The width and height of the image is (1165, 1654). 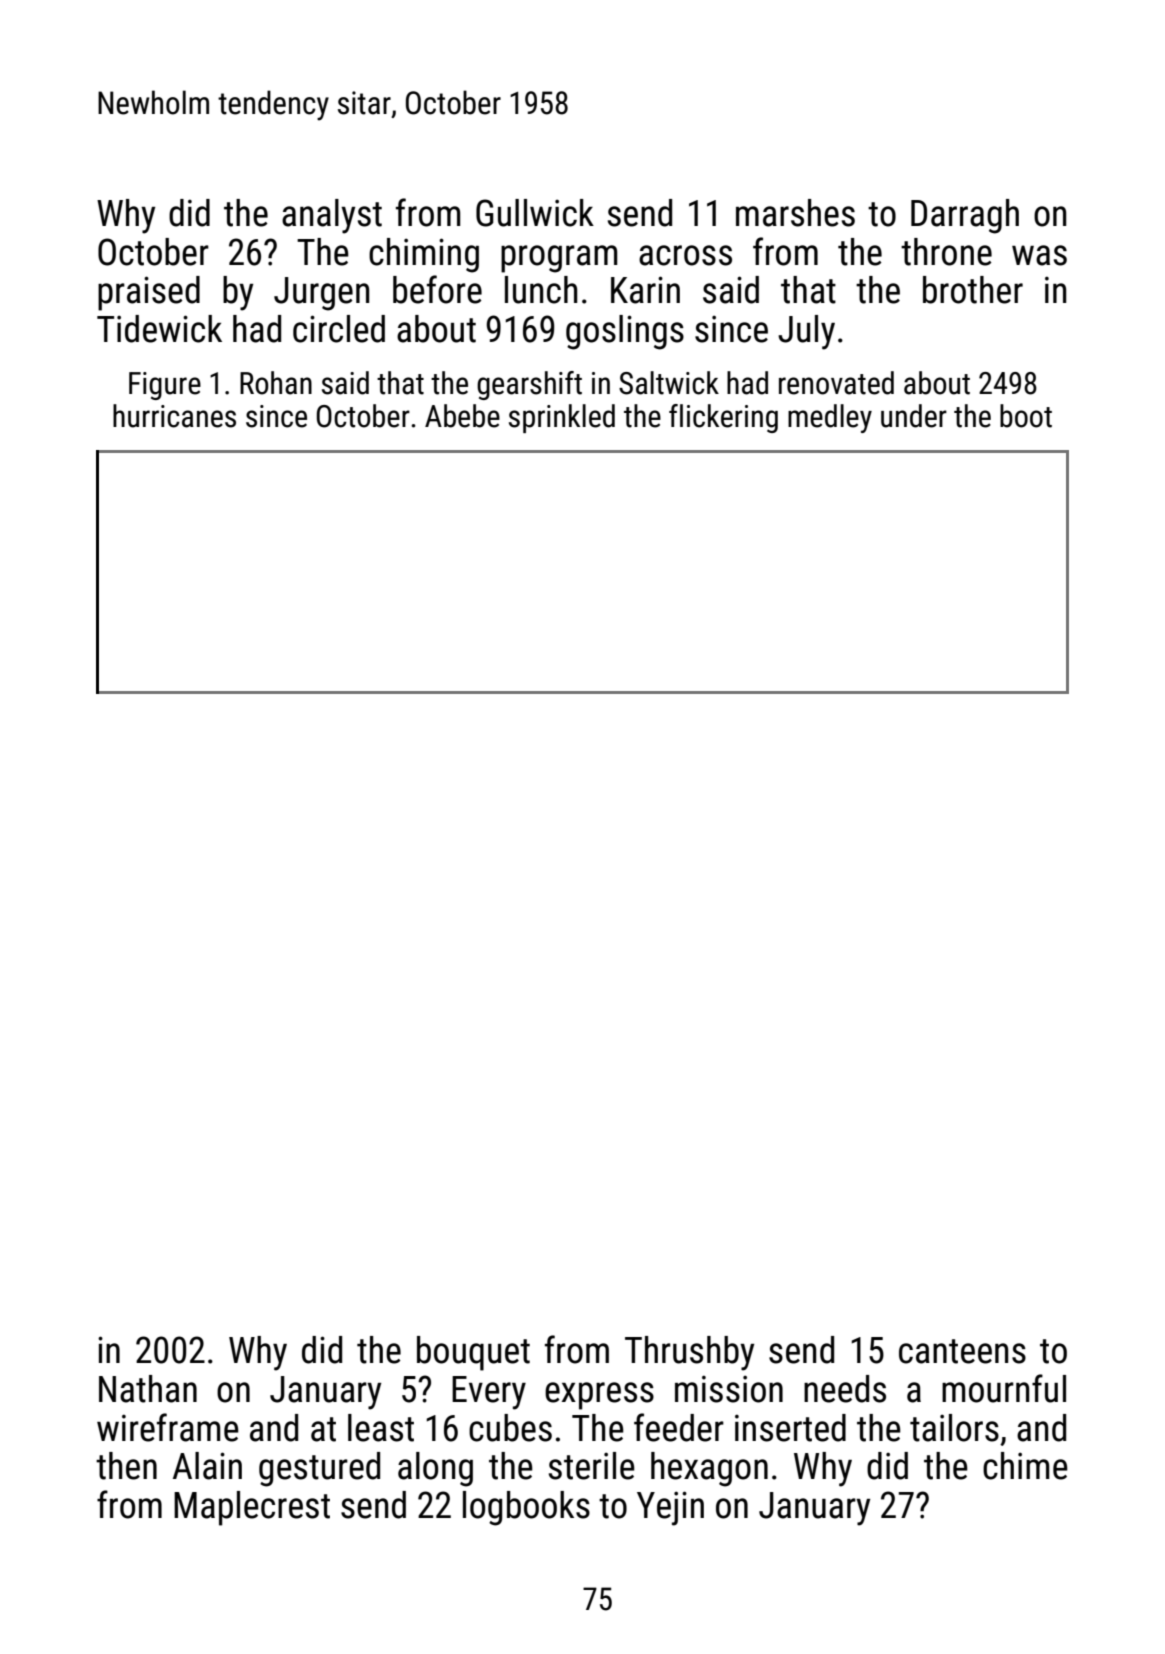 I want to click on under, so click(x=914, y=416).
